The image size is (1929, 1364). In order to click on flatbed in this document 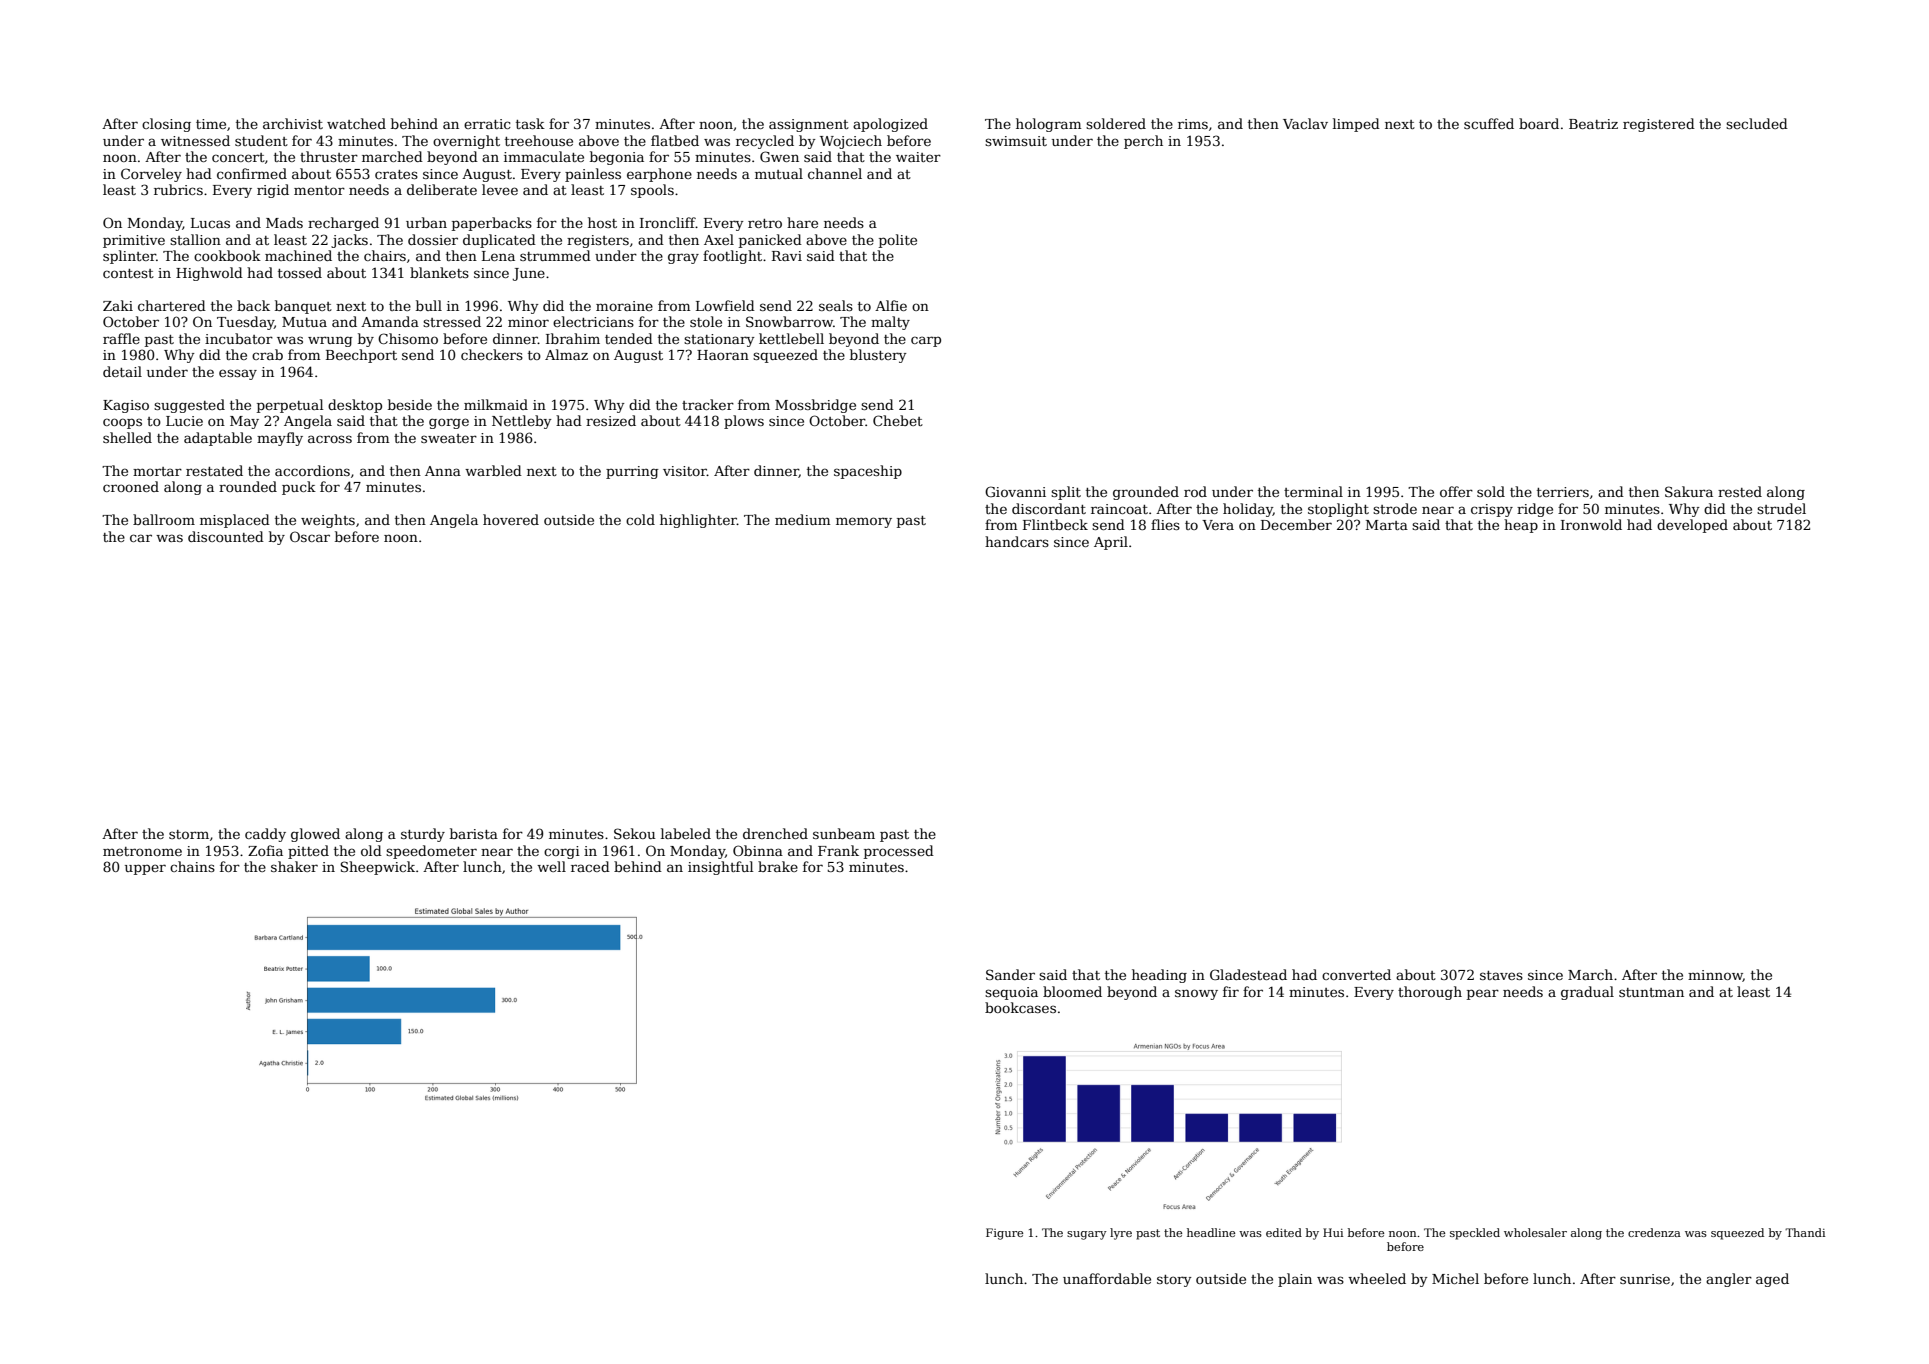, I will do `click(675, 140)`.
